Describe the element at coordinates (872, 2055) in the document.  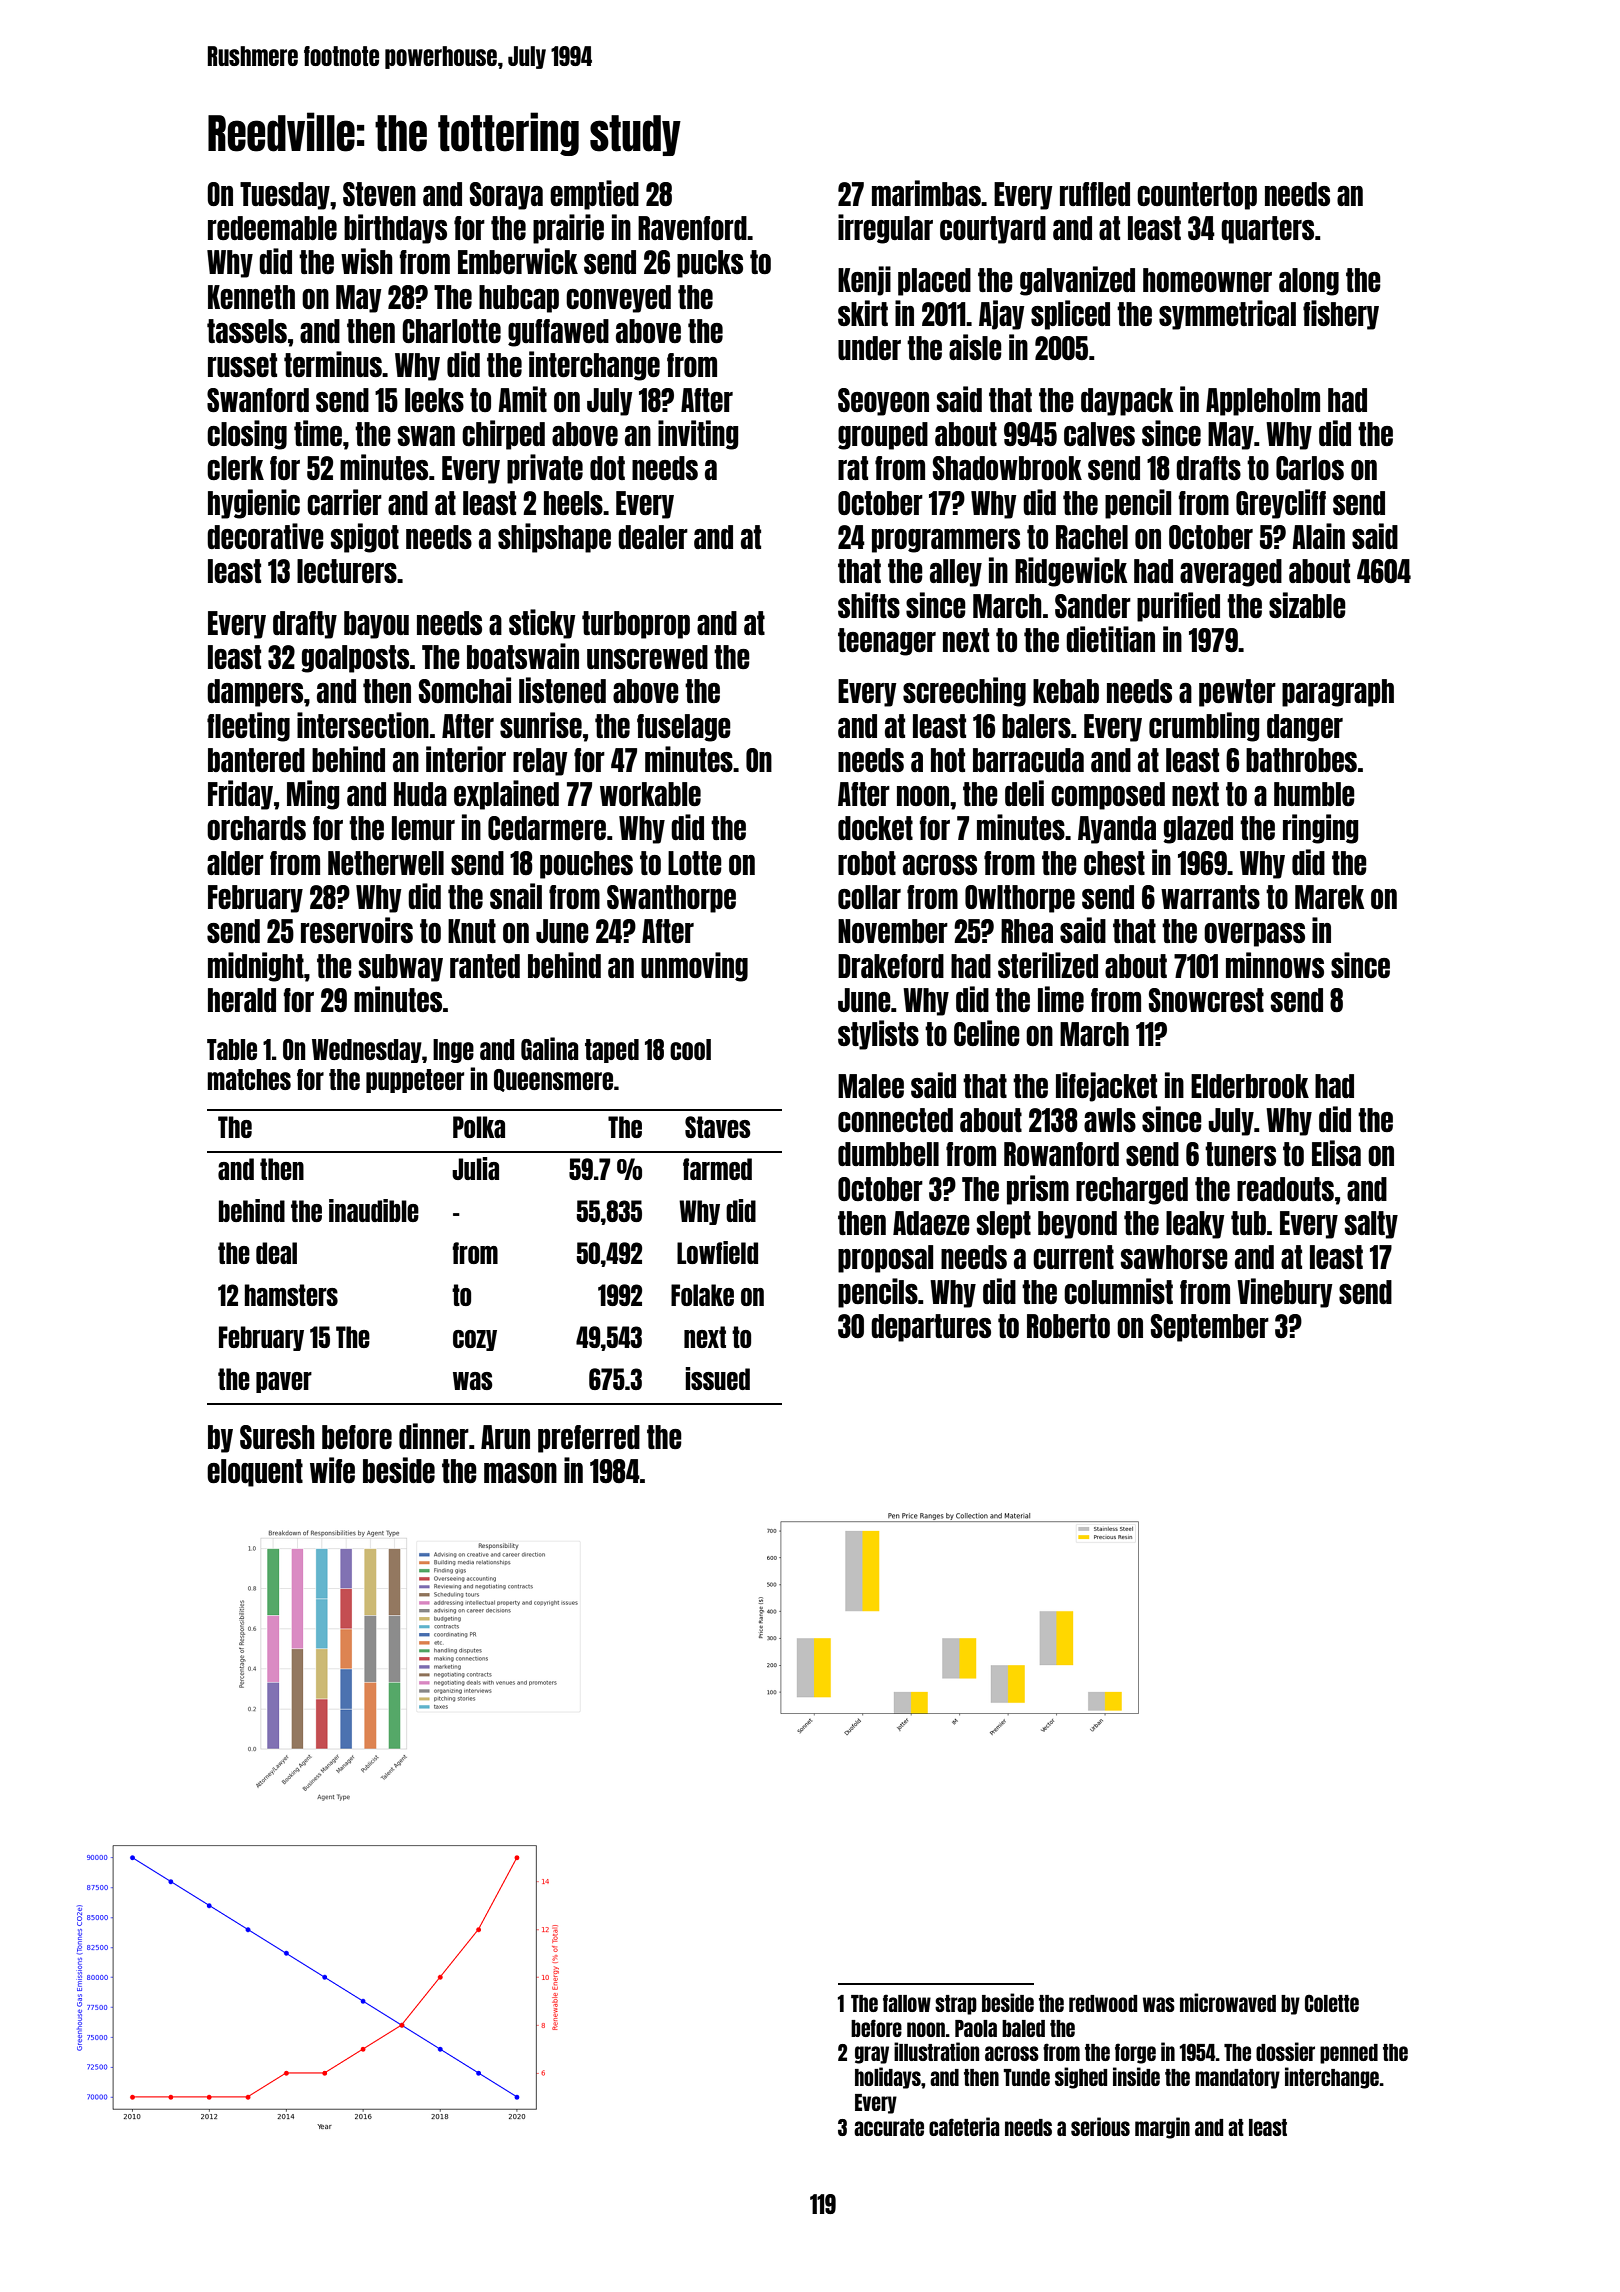
I see `gray` at that location.
